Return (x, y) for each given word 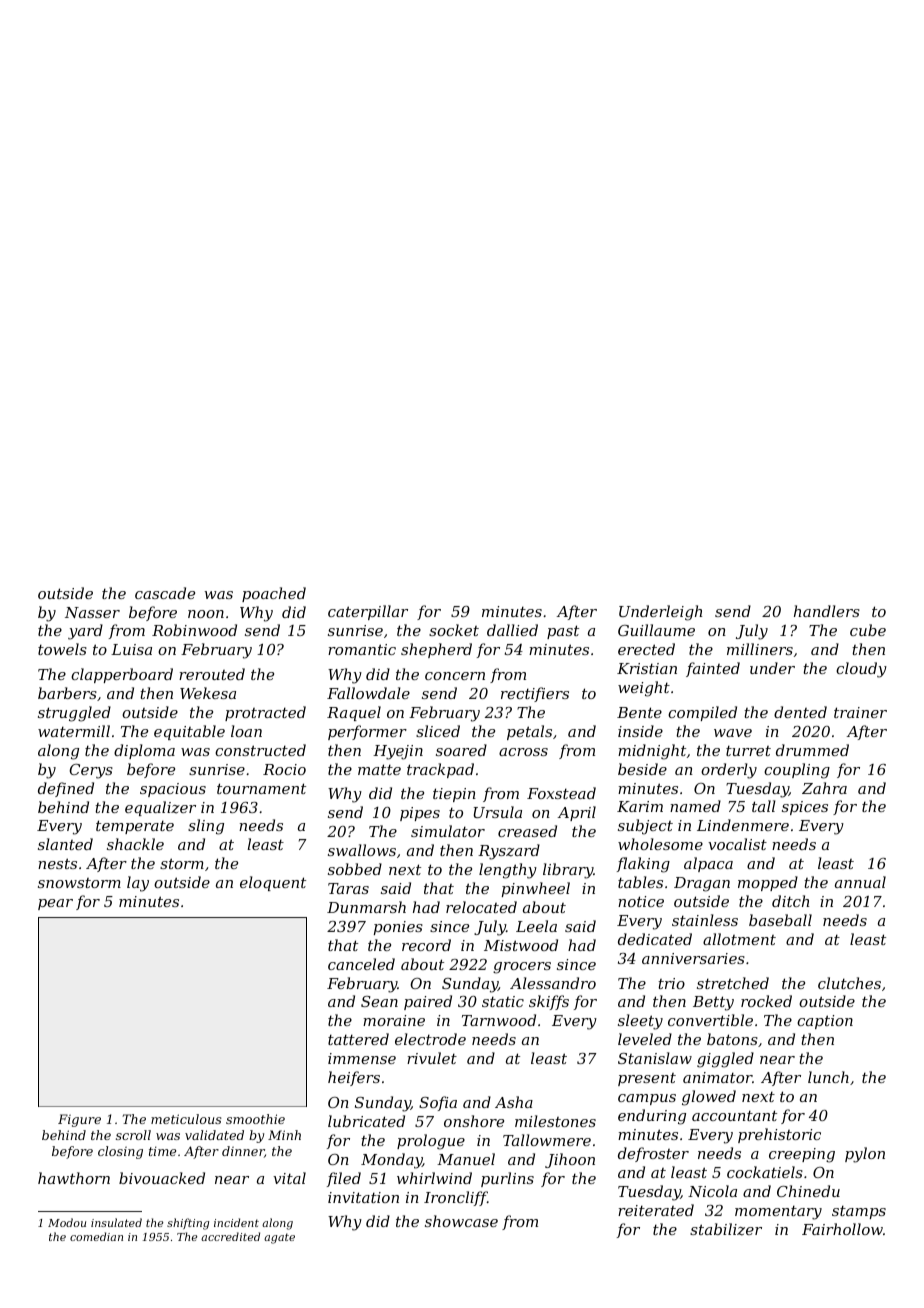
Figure (79, 1120)
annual (860, 882)
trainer (860, 712)
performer (367, 732)
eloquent (273, 883)
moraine (394, 1020)
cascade (165, 593)
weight (644, 689)
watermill (74, 731)
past (563, 632)
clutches (849, 983)
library (568, 871)
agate (279, 1238)
